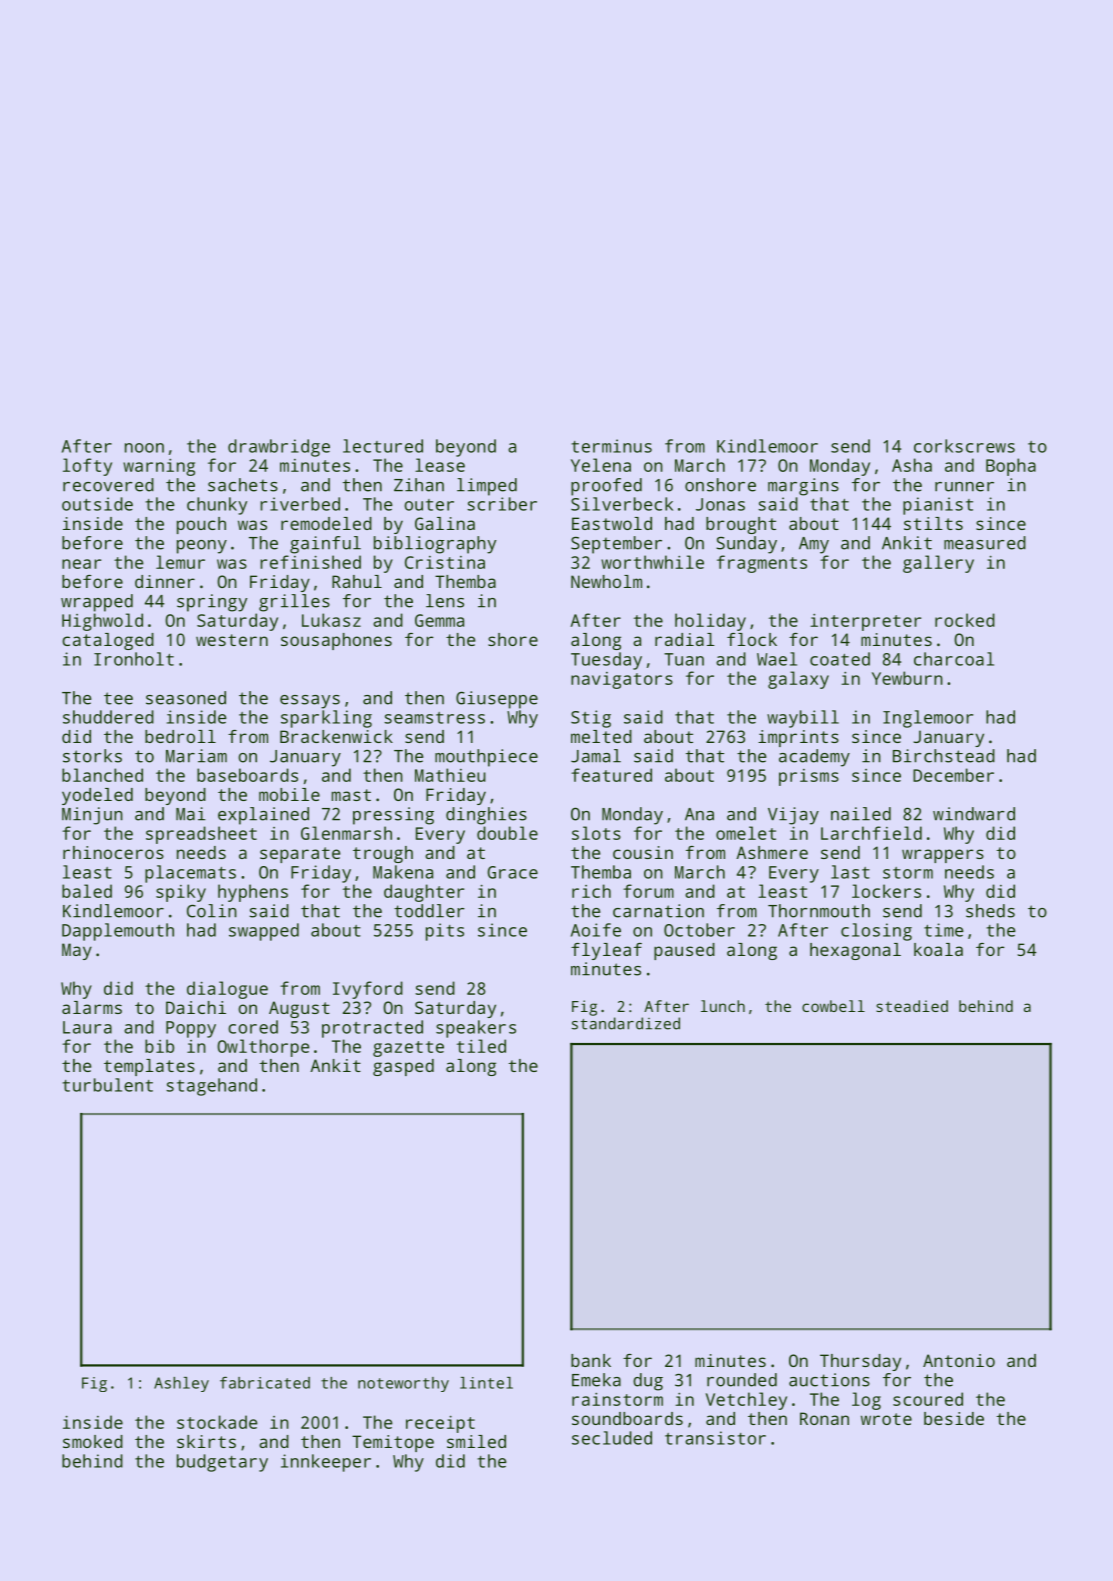  What do you see at coordinates (300, 504) in the image?
I see `riverbed` at bounding box center [300, 504].
